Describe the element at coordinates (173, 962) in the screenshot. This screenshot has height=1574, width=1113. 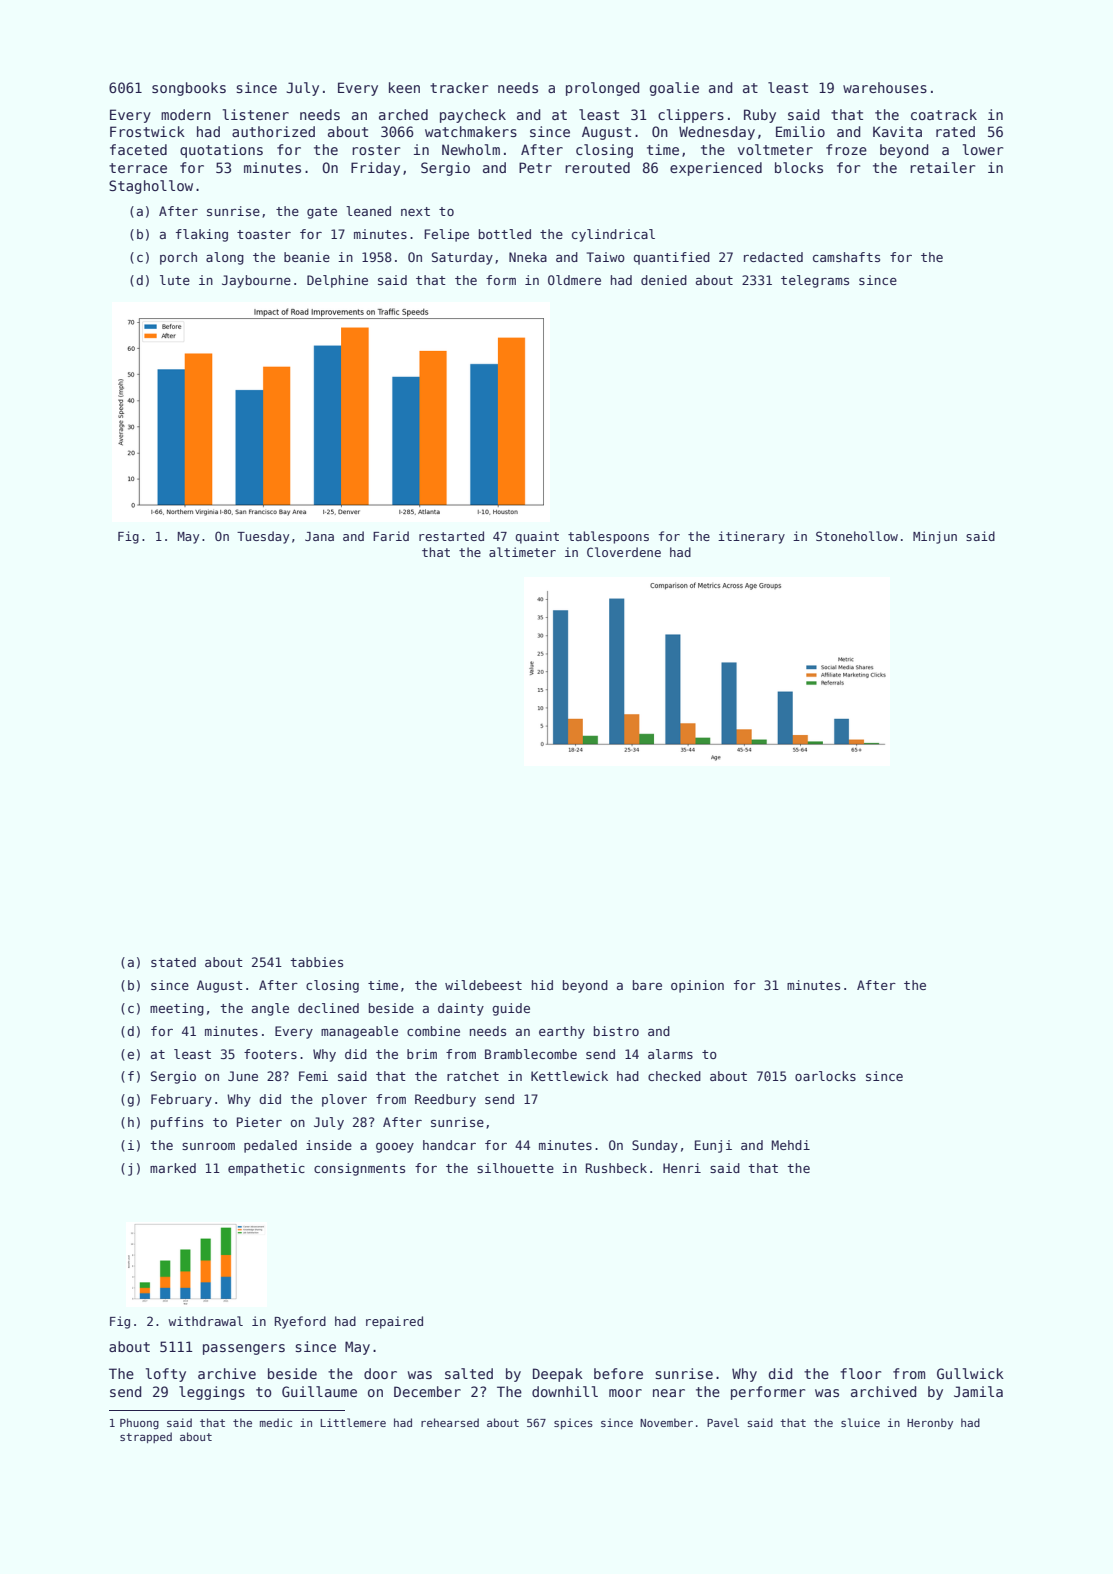
I see `stated` at that location.
